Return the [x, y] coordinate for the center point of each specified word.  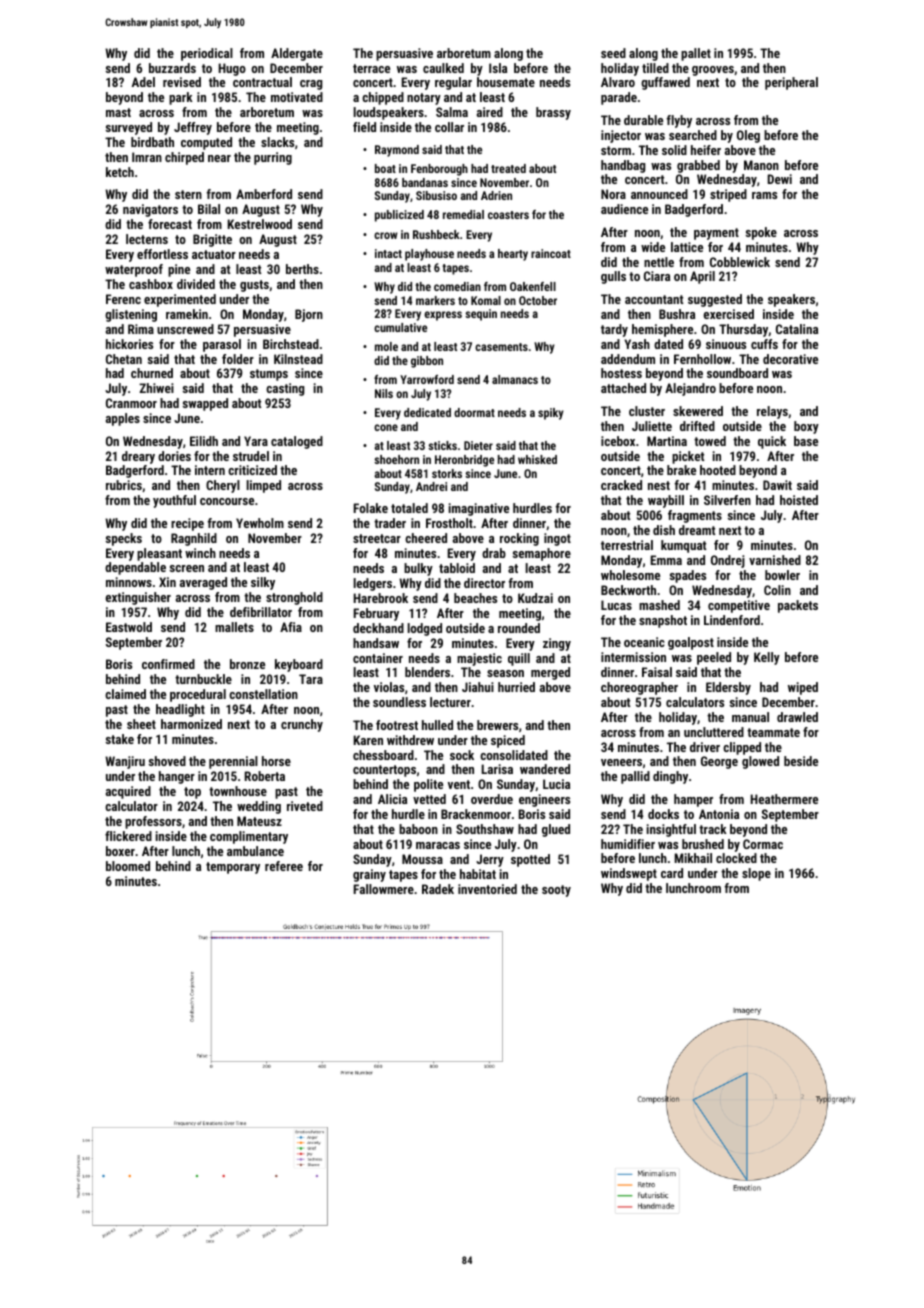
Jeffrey [193, 128]
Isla [498, 68]
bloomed [128, 866]
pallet [696, 54]
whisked [537, 459]
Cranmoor [131, 403]
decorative [790, 359]
